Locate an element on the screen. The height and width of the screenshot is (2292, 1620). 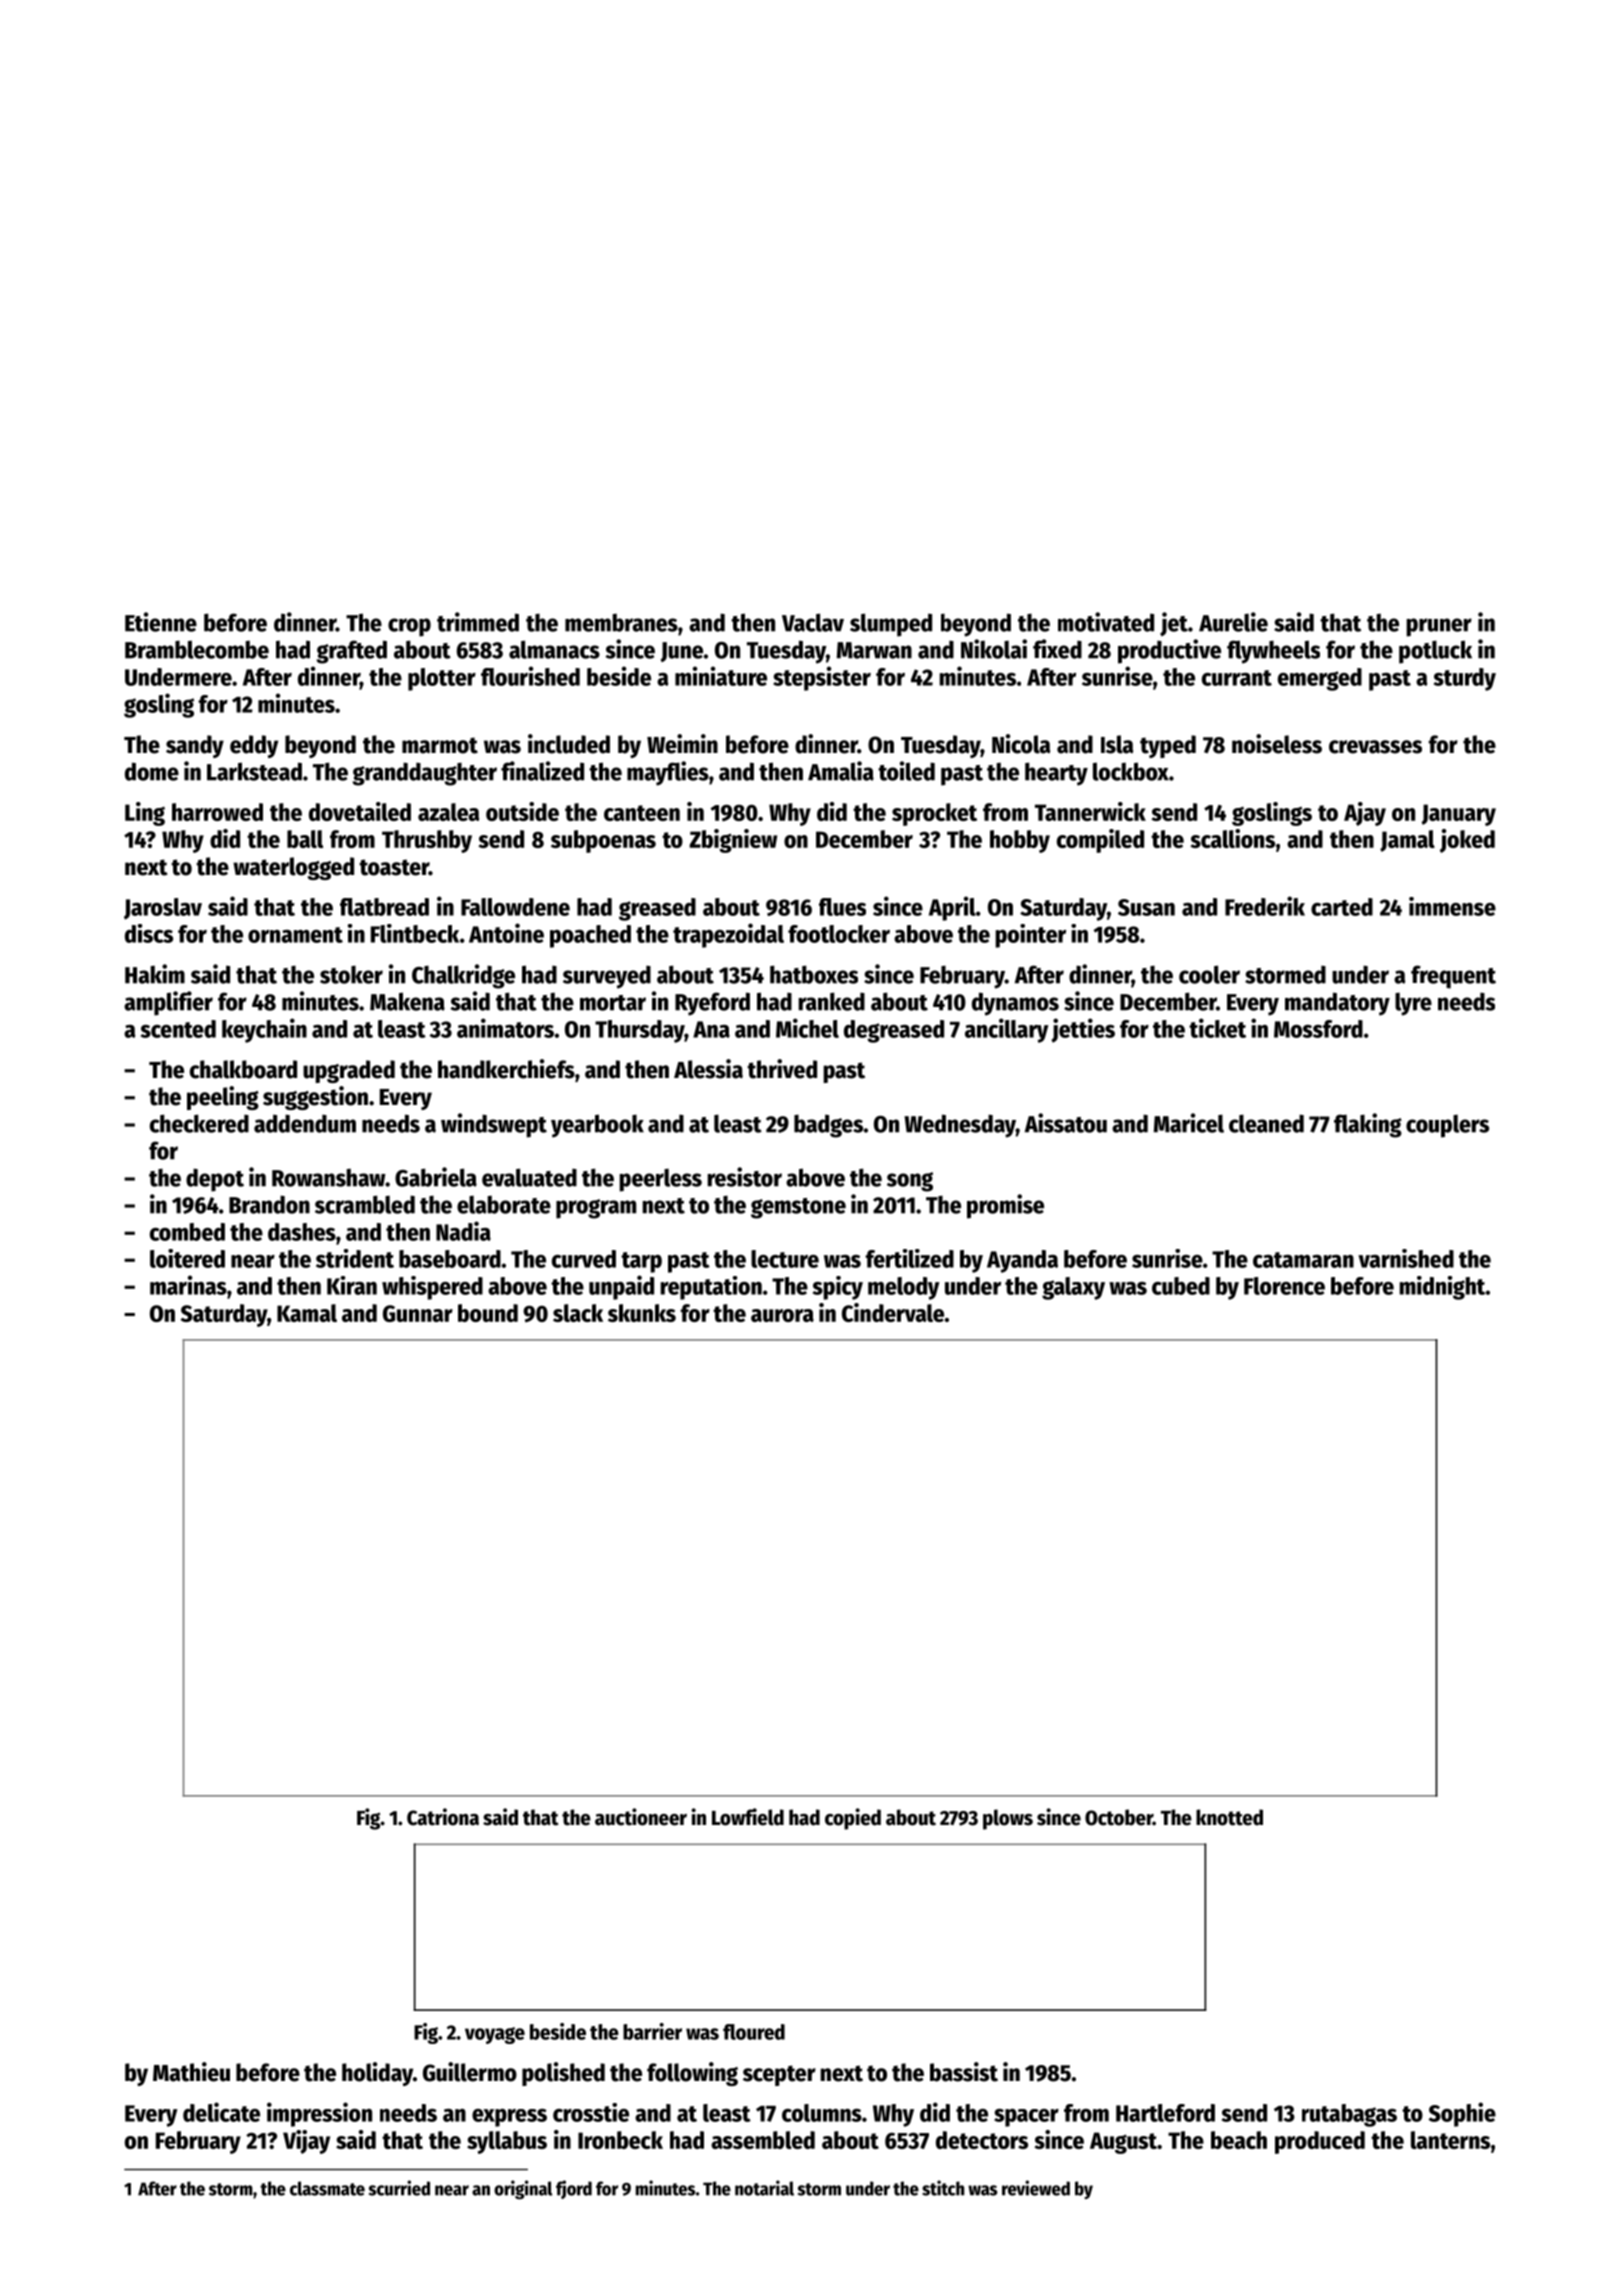
Catriona is located at coordinates (443, 1817).
